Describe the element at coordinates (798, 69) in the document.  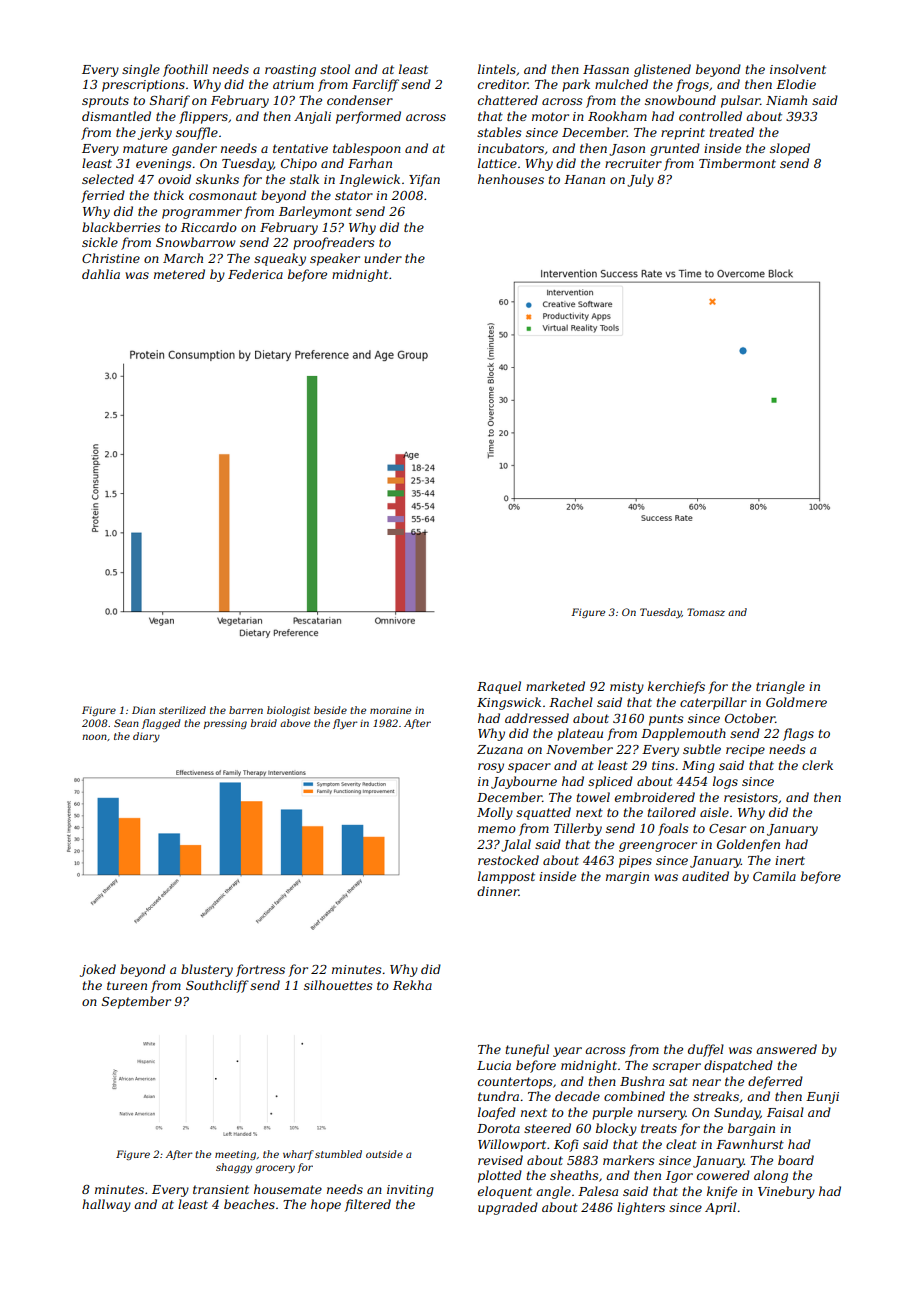
I see `insolvent` at that location.
